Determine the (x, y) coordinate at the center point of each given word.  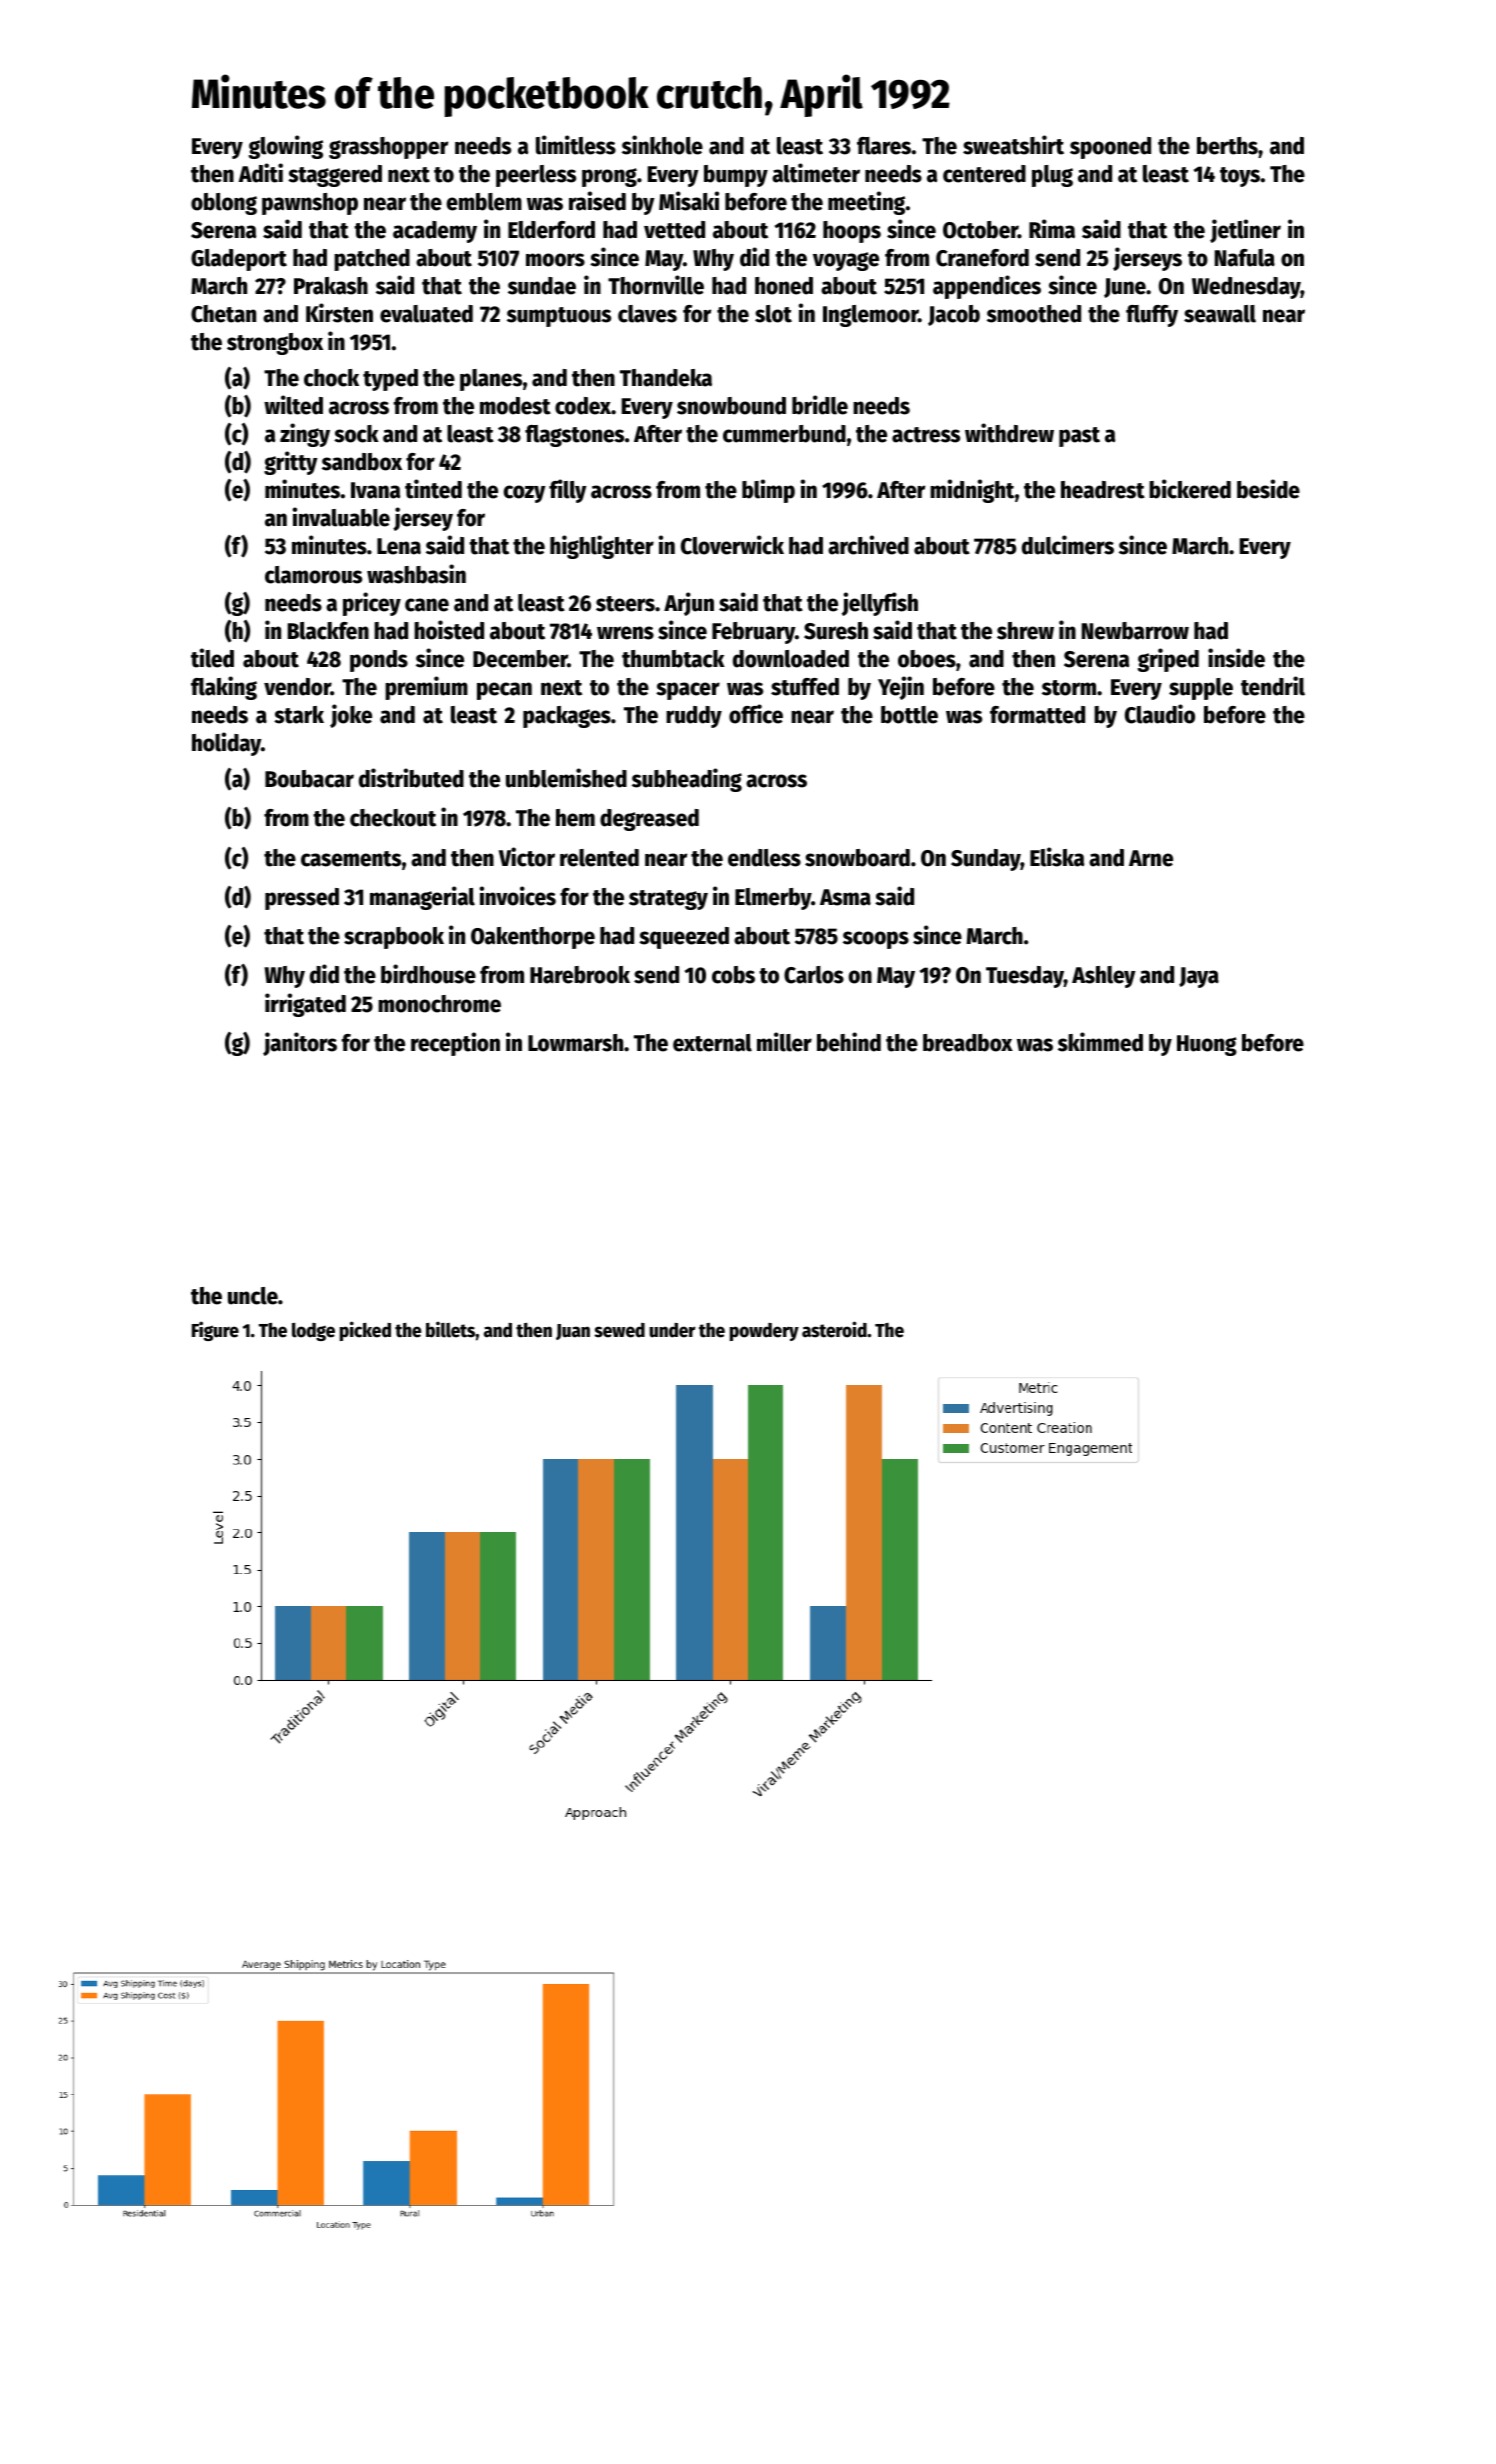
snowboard (857, 858)
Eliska (1057, 857)
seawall (1220, 314)
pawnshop (310, 204)
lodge (313, 1332)
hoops (852, 232)
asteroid (834, 1329)
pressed (302, 899)
